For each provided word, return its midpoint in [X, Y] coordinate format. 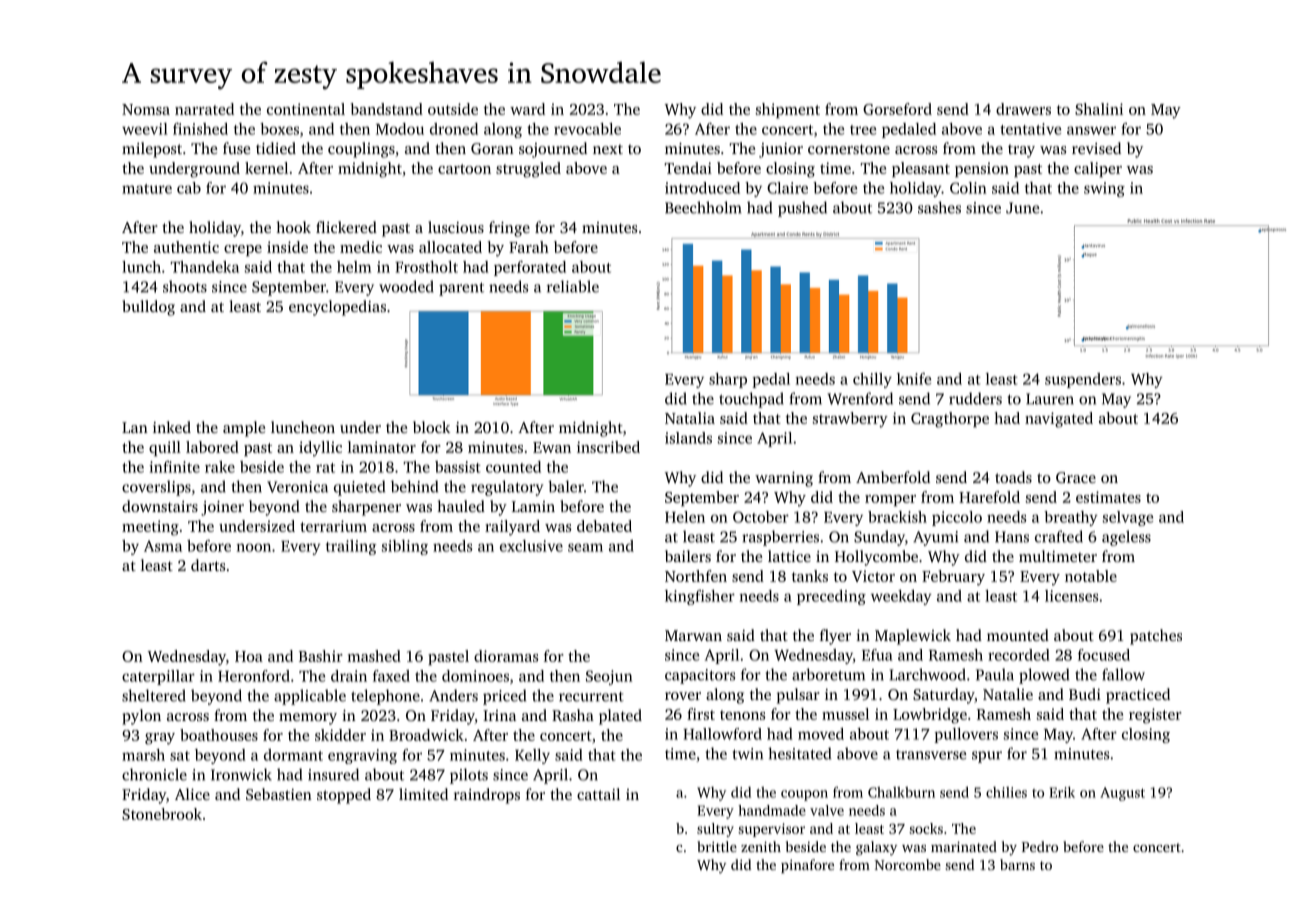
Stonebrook [162, 814]
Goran [492, 148]
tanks [810, 576]
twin [748, 754]
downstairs [160, 506]
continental [306, 109]
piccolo [957, 518]
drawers [1023, 109]
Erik [1062, 792]
